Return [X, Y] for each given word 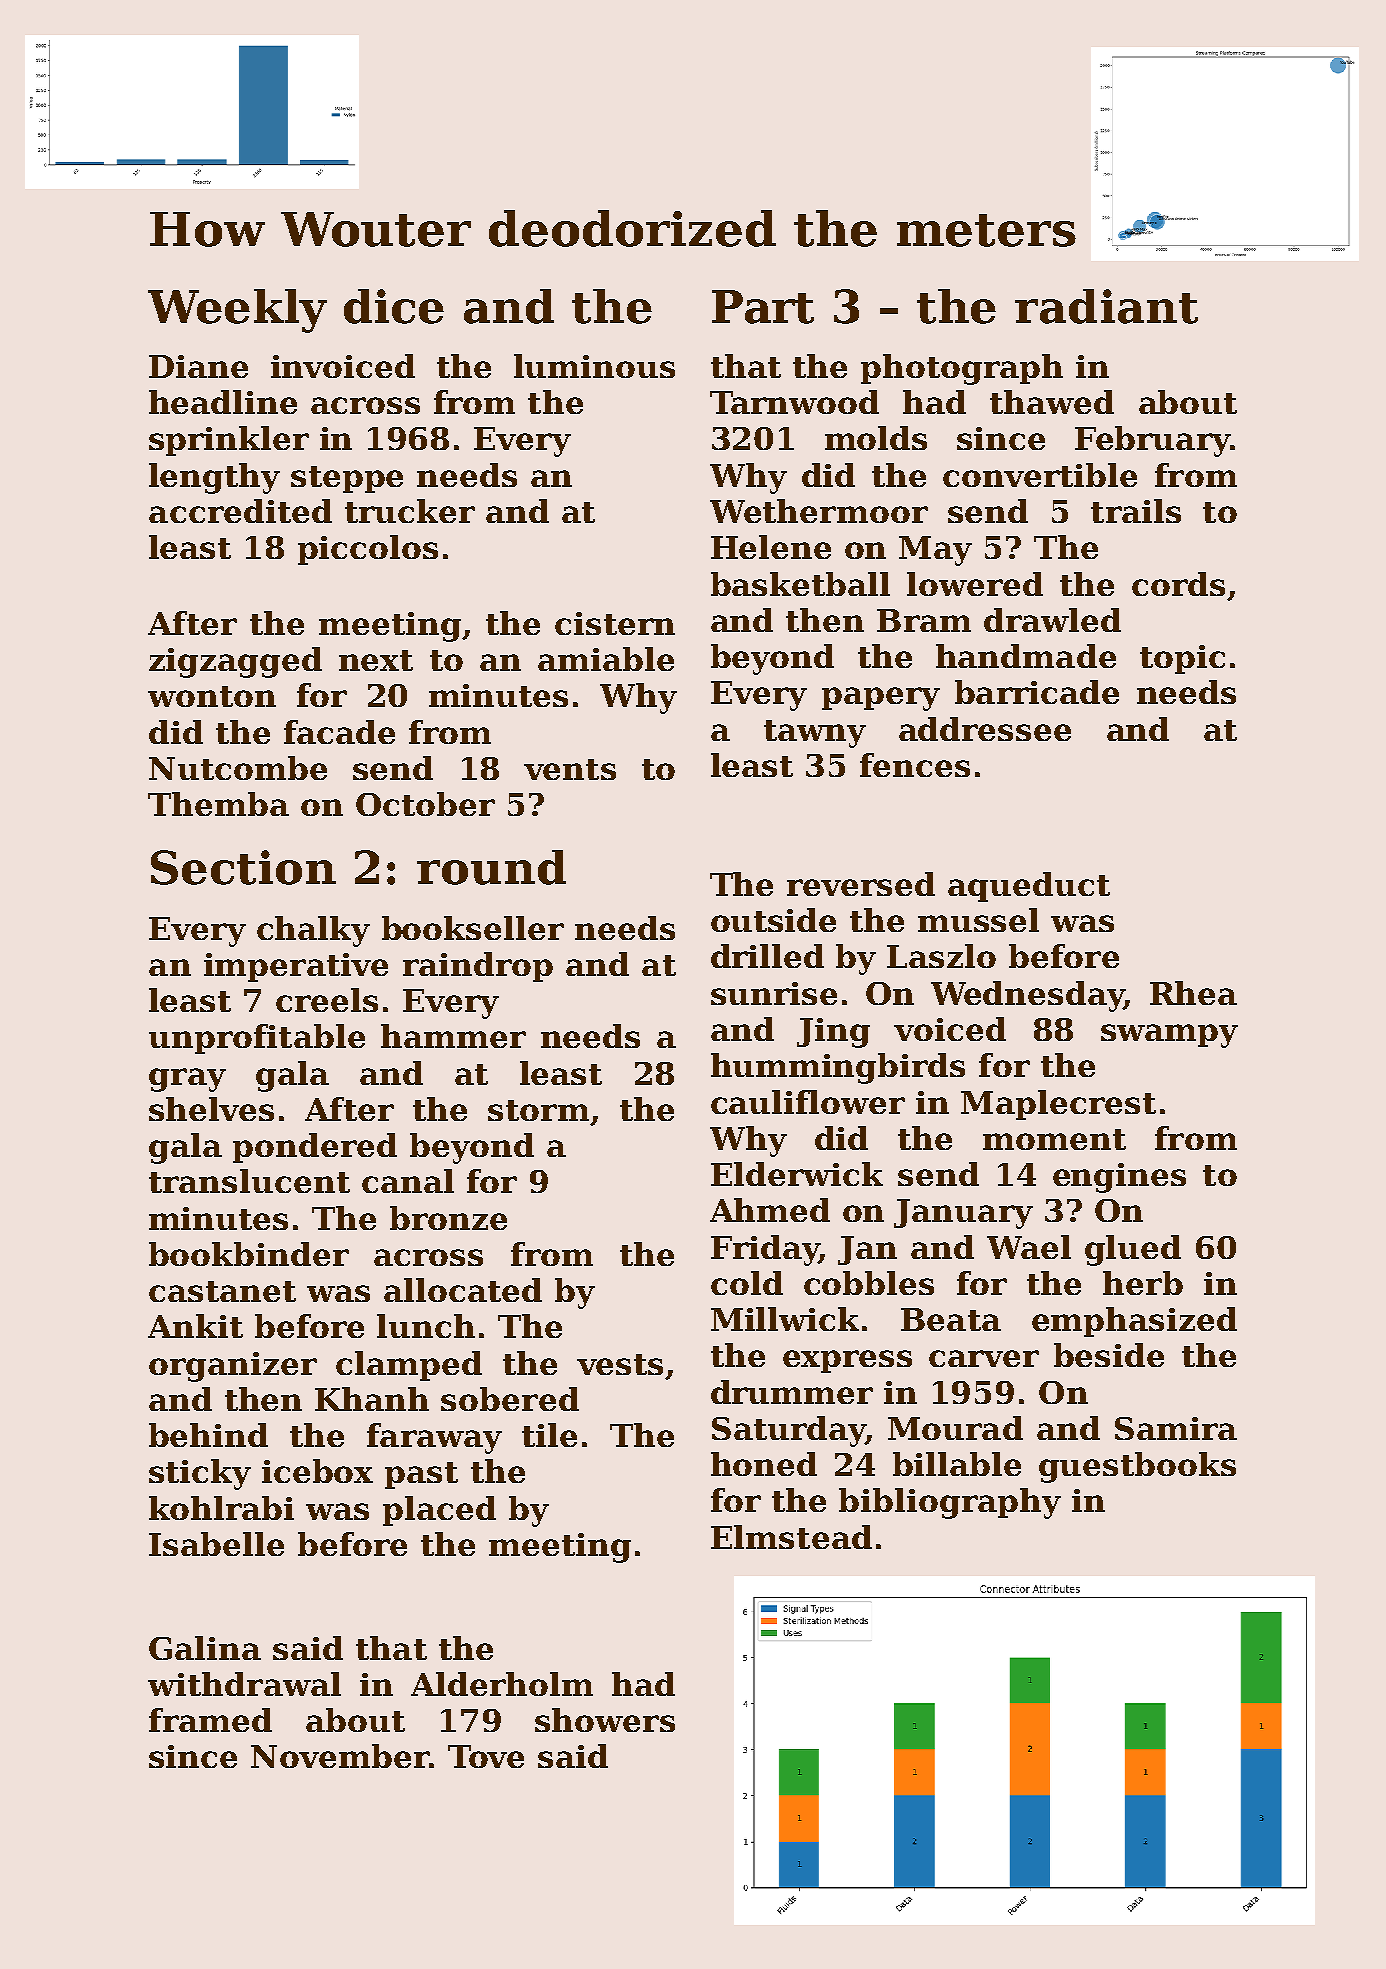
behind [208, 1435]
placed [439, 1511]
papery [881, 699]
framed [210, 1720]
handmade [1026, 656]
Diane [198, 366]
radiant [1106, 306]
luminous [594, 366]
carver [984, 1358]
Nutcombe [238, 768]
